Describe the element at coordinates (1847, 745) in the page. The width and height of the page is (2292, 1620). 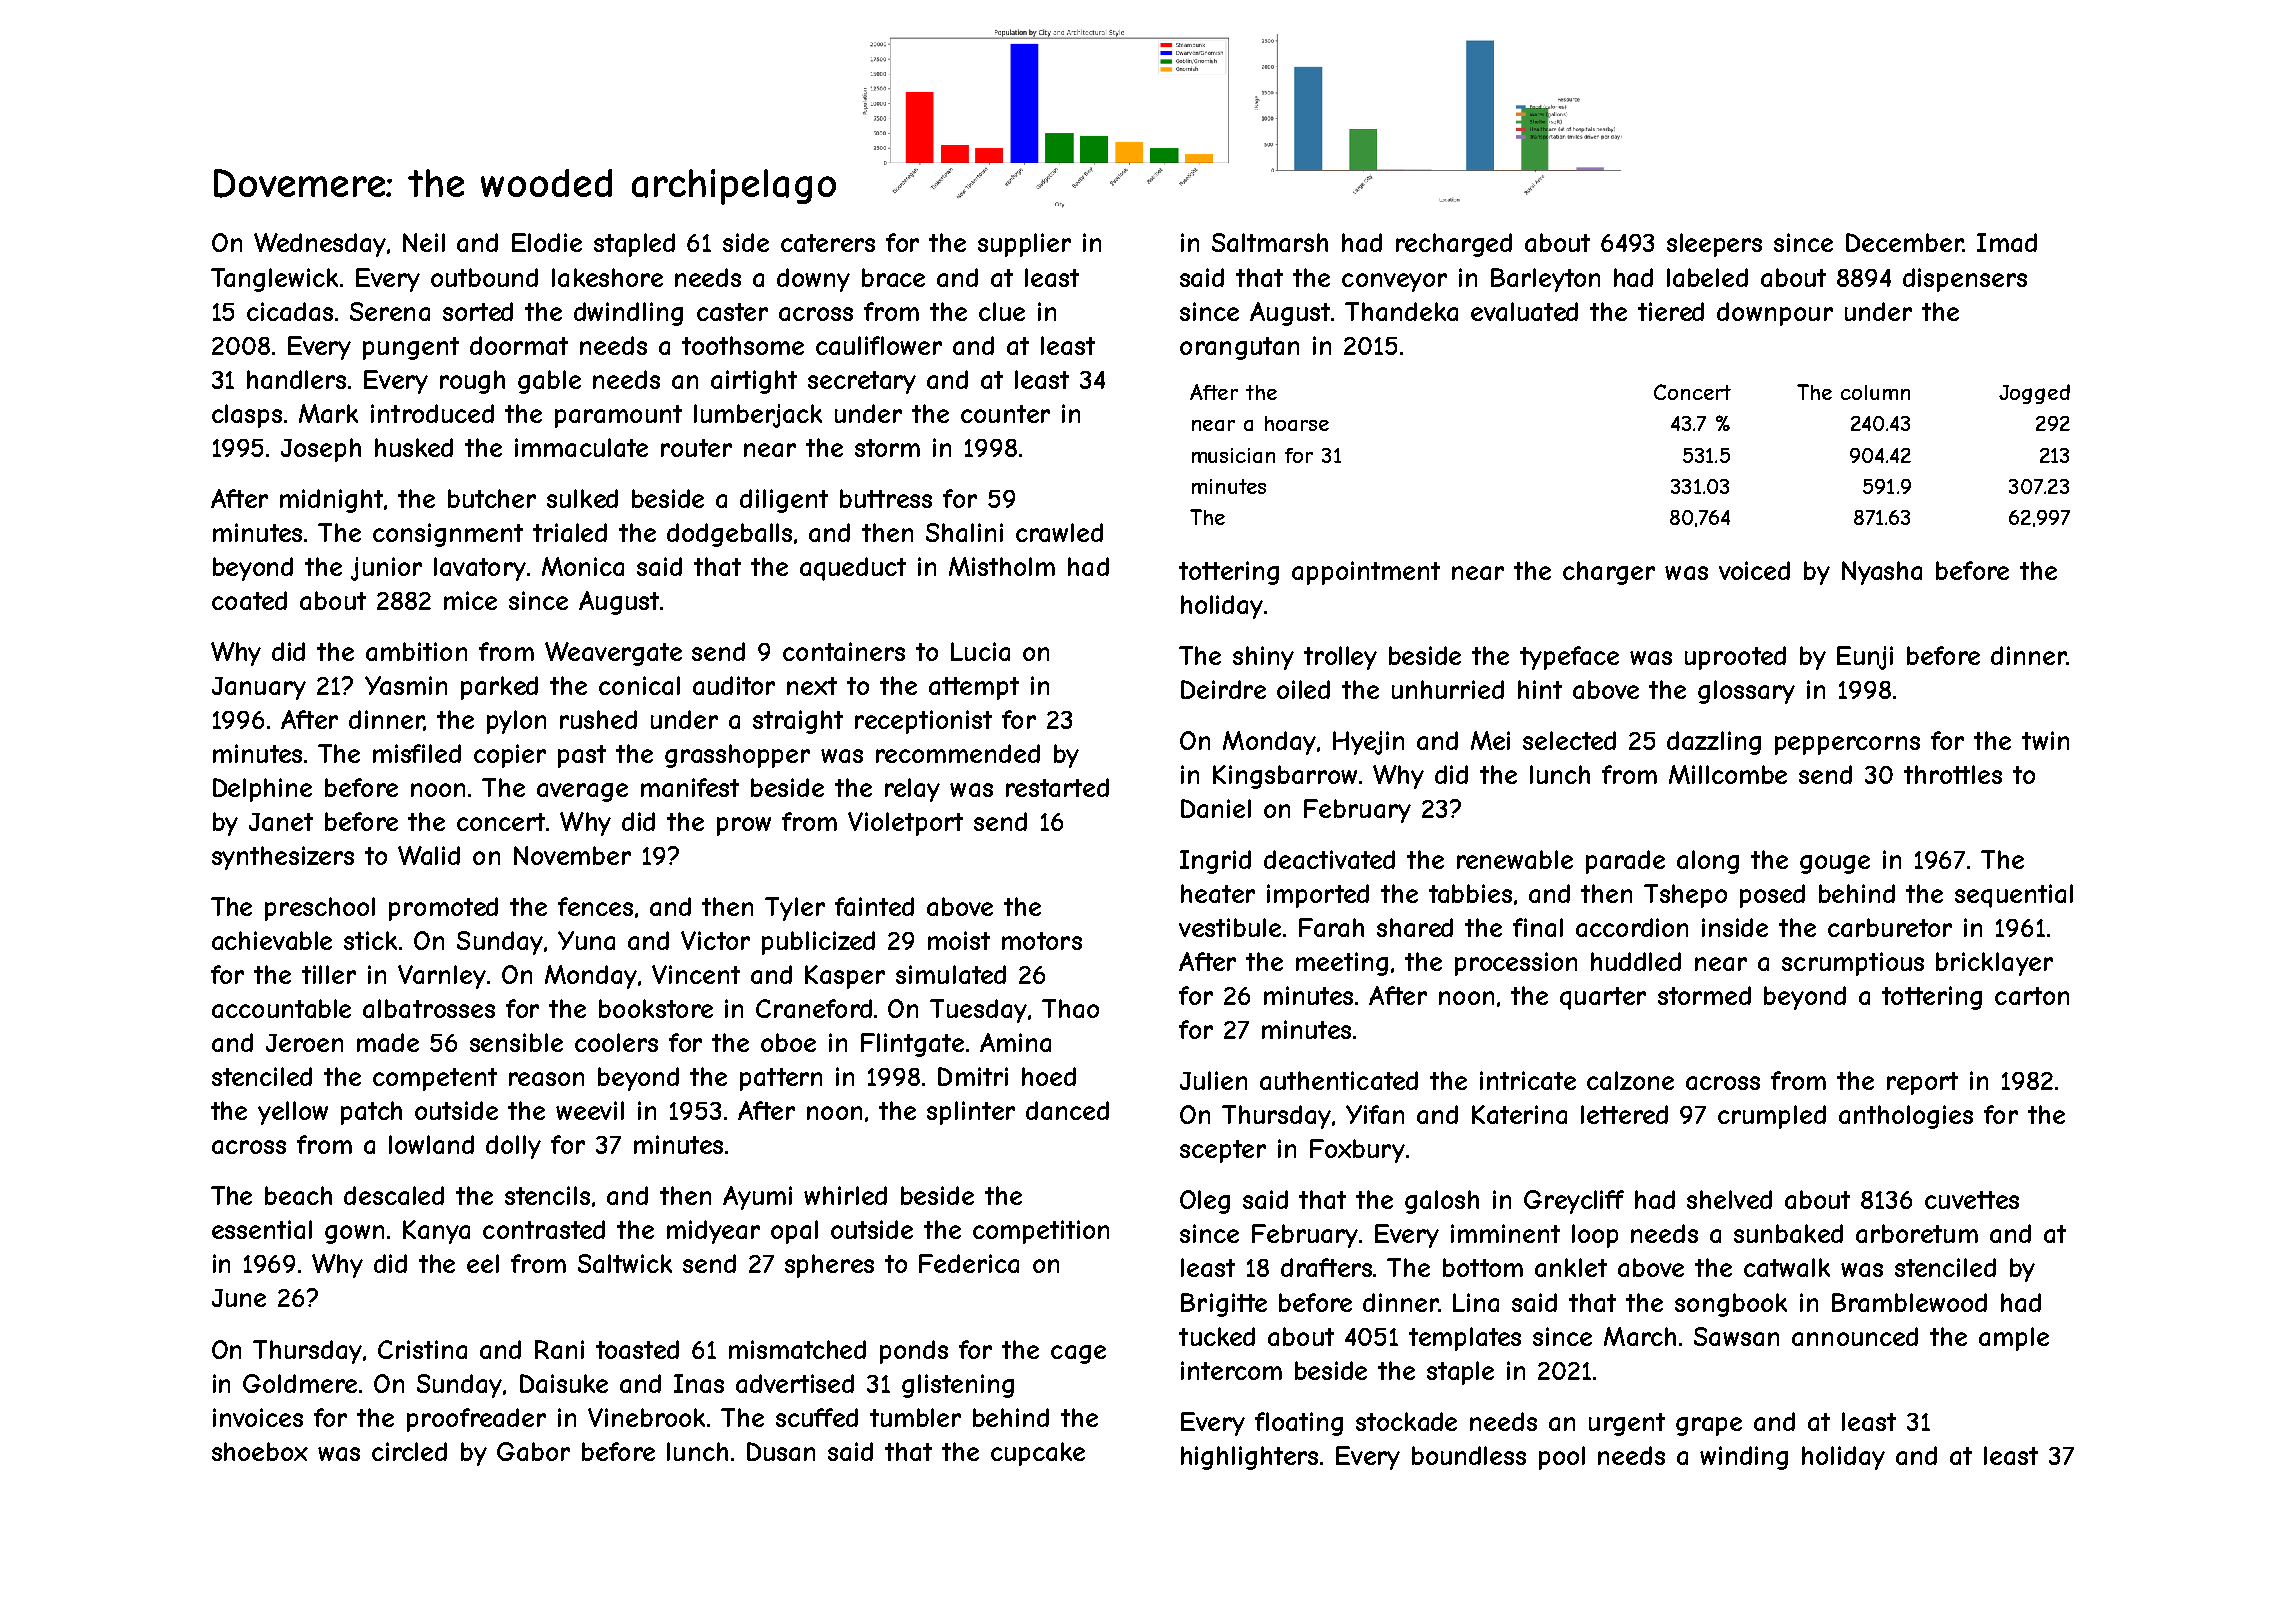
I see `peppercorns` at that location.
